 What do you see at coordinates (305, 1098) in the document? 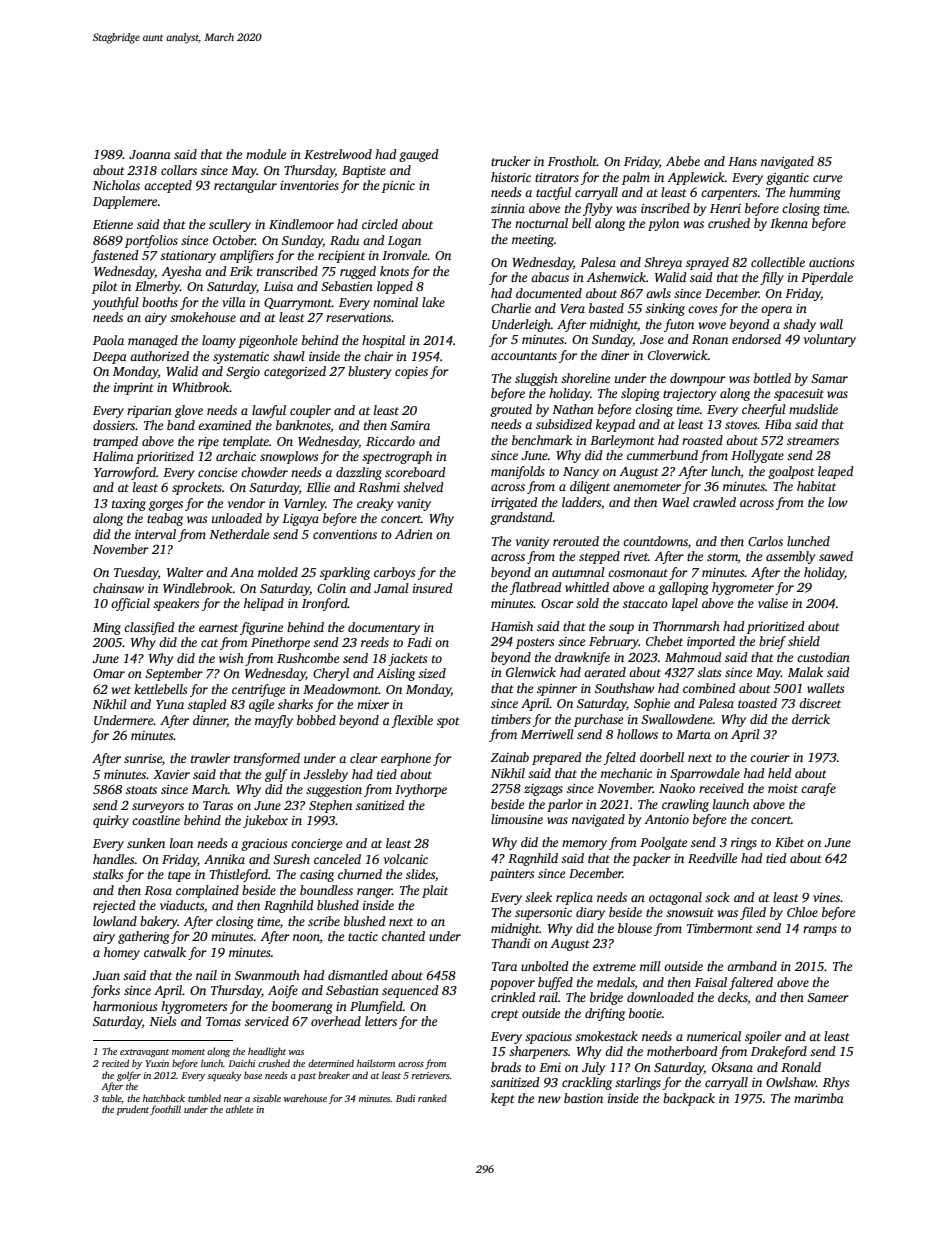
I see `warehouse` at bounding box center [305, 1098].
